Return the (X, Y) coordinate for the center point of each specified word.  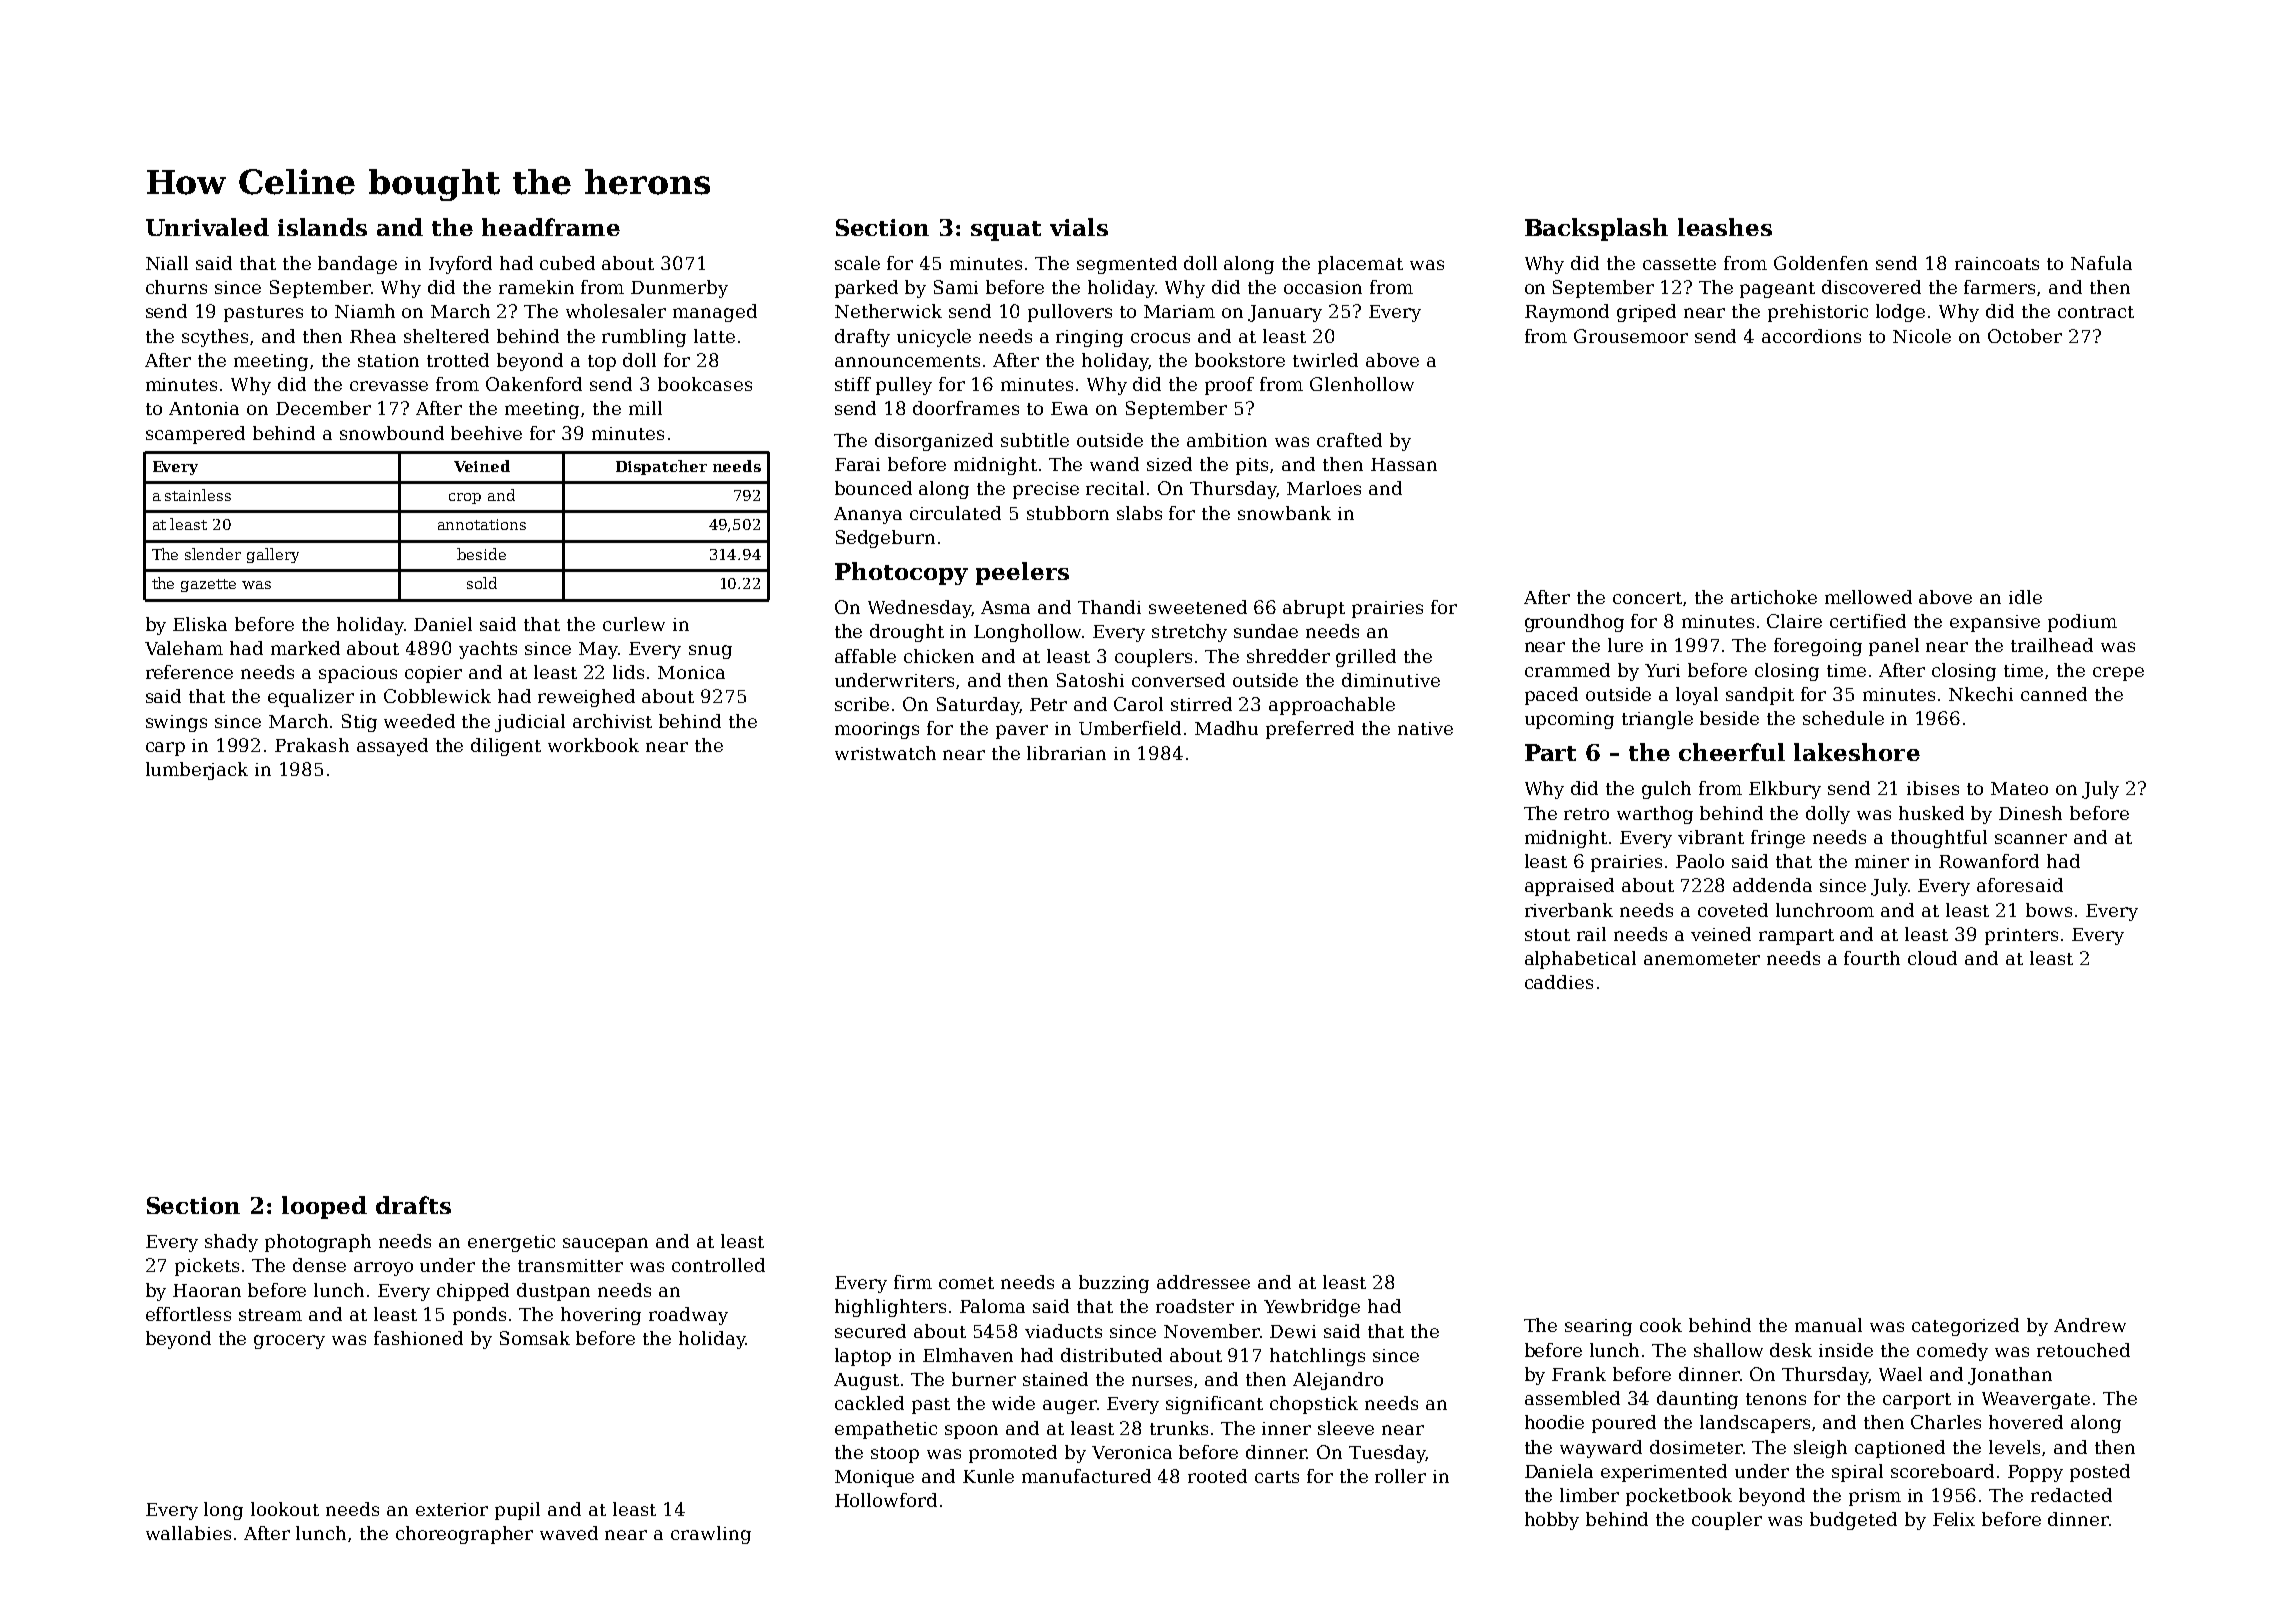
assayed (392, 747)
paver (1022, 732)
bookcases (705, 384)
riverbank (1569, 910)
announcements (907, 361)
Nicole (1922, 336)
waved (569, 1533)
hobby (1552, 1521)
